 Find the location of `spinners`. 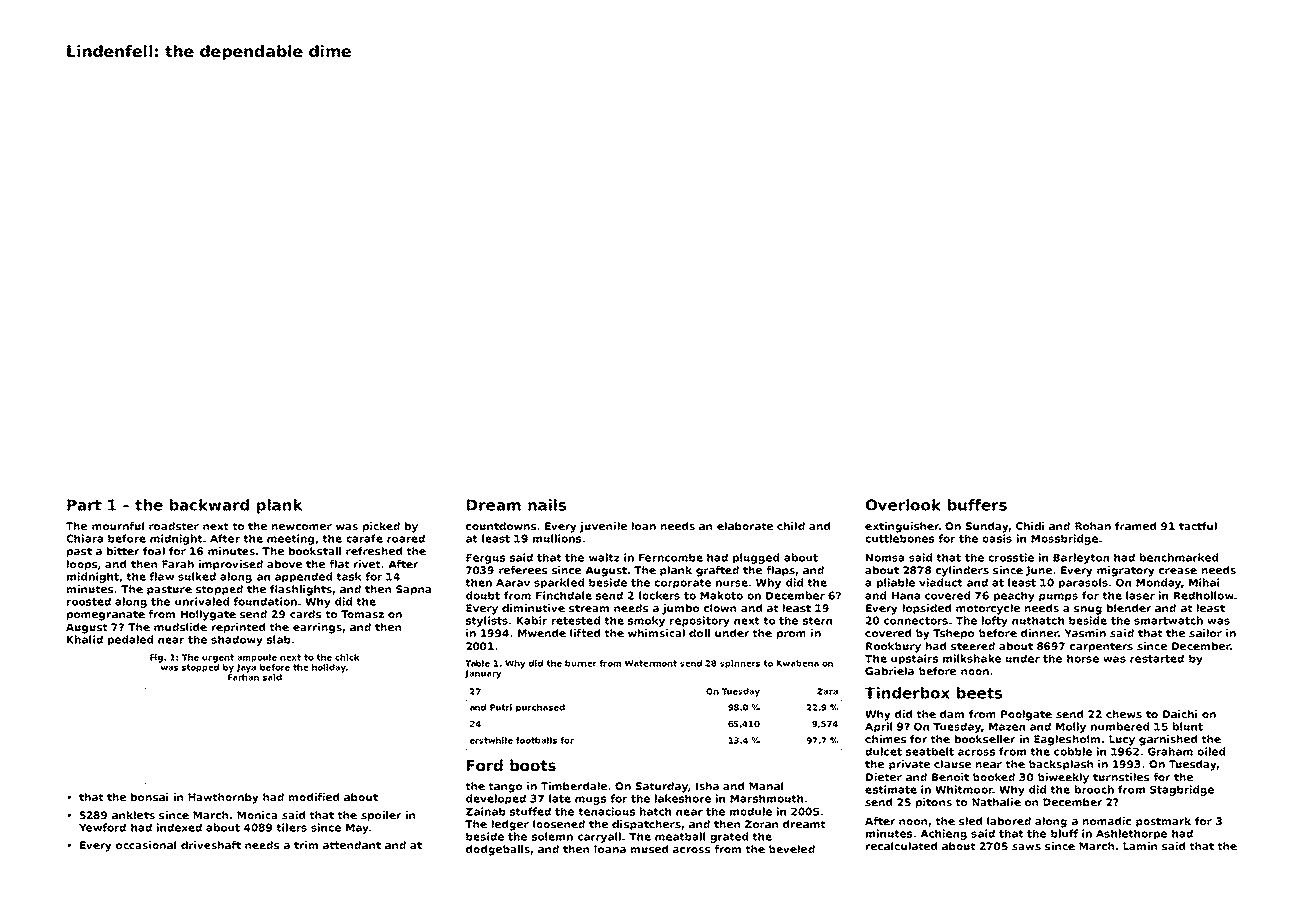

spinners is located at coordinates (740, 664).
